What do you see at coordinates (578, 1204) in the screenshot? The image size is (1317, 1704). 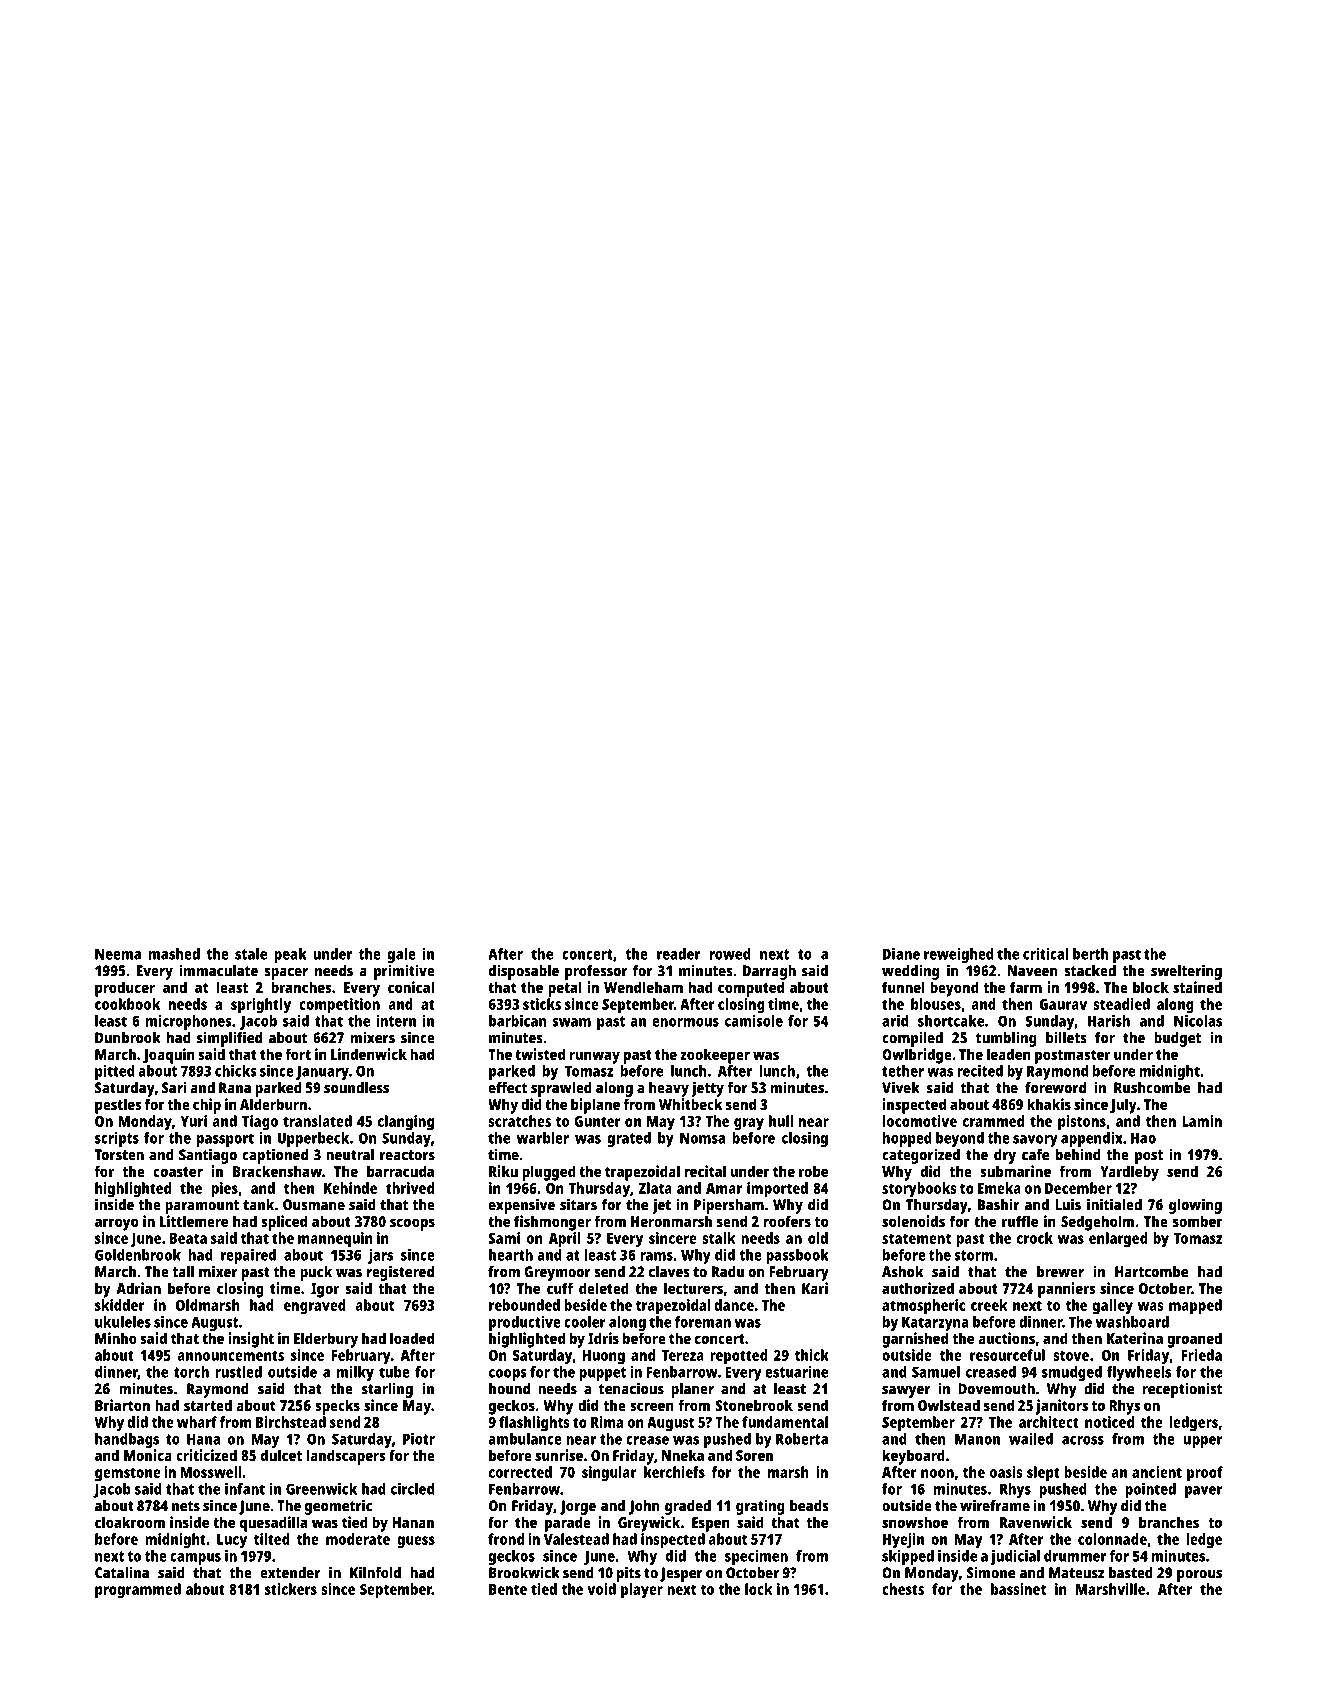 I see `sitars` at bounding box center [578, 1204].
